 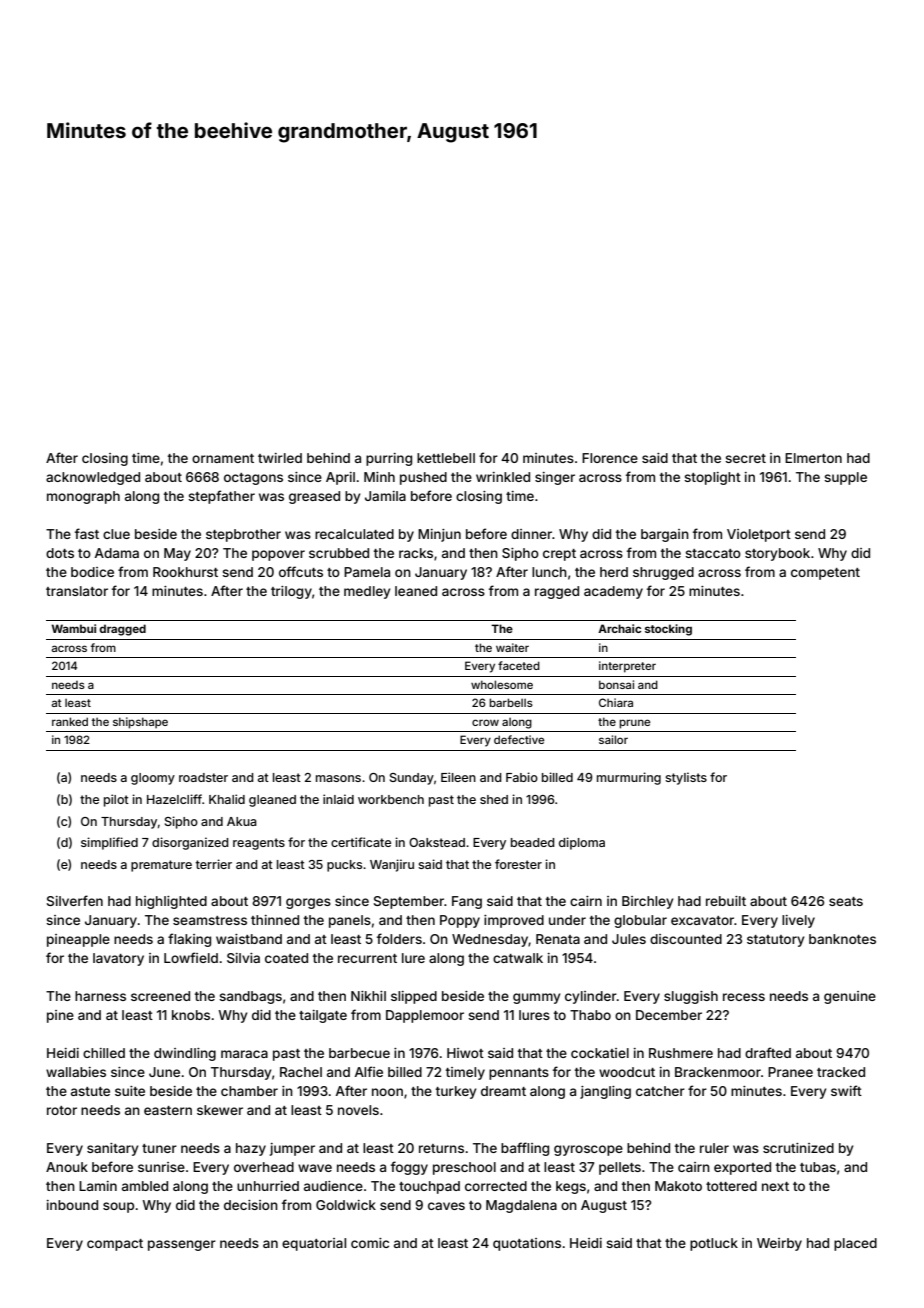 What do you see at coordinates (691, 997) in the page?
I see `sluggish` at bounding box center [691, 997].
